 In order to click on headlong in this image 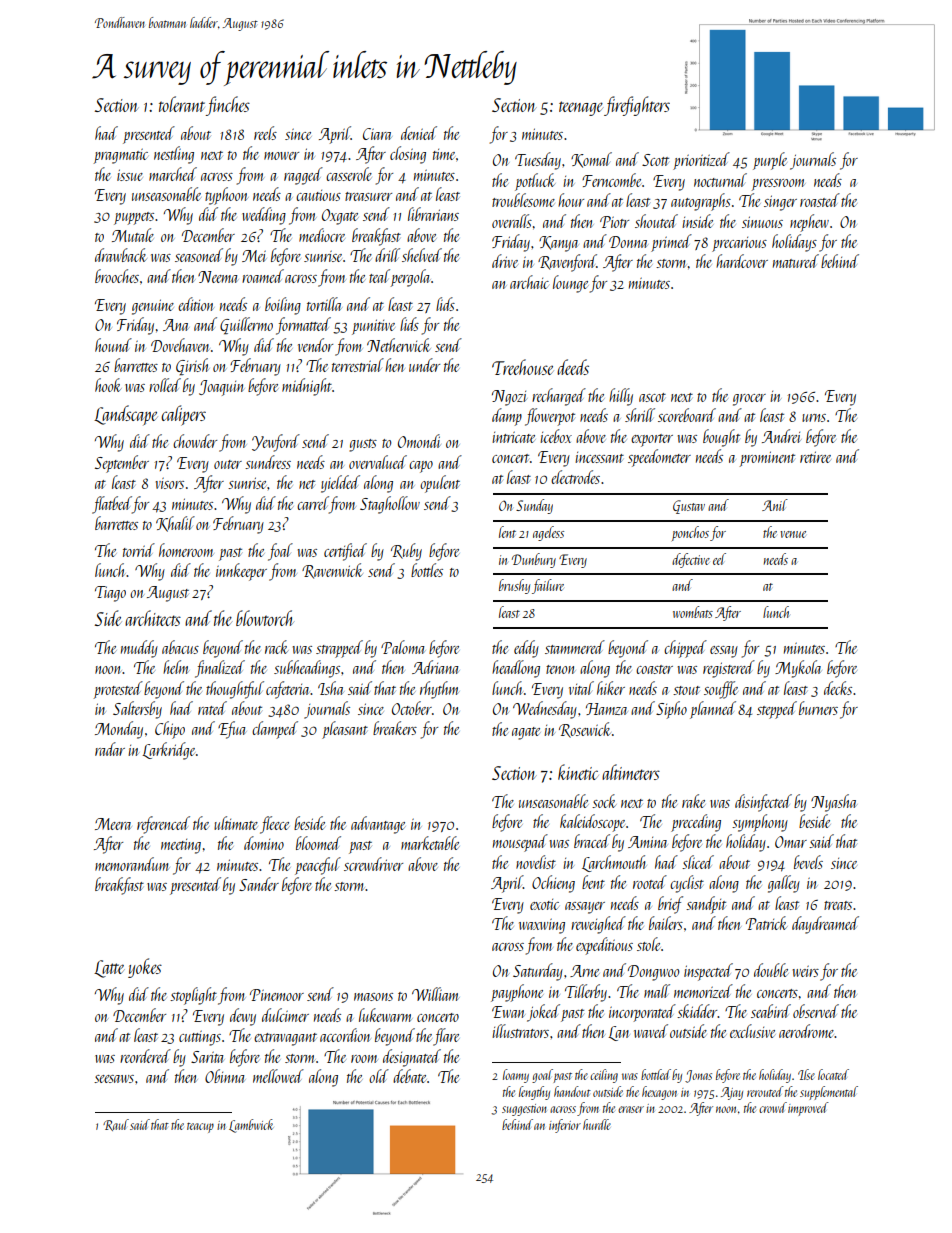, I will do `click(516, 669)`.
